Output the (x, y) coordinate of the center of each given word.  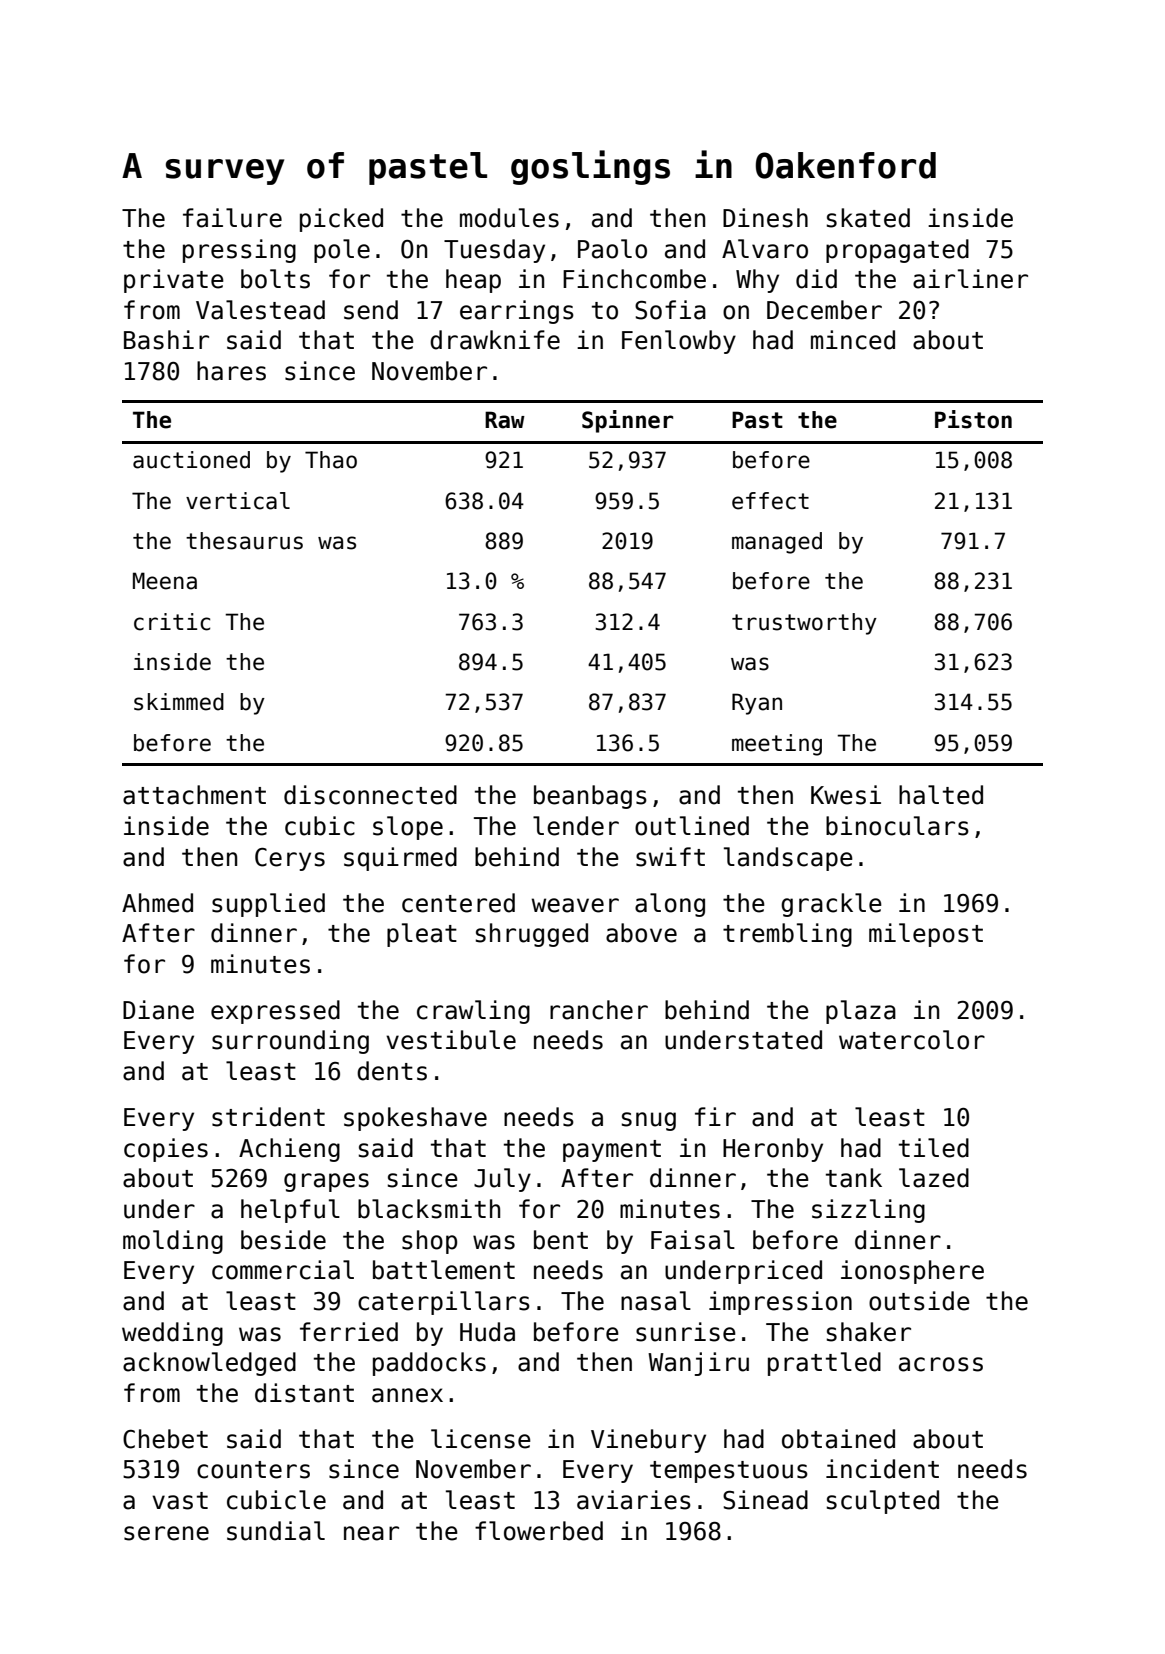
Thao (331, 460)
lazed (934, 1178)
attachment (194, 795)
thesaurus (244, 541)
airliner (970, 279)
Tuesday (494, 251)
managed (777, 543)
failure (232, 218)
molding (173, 1242)
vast (180, 1501)
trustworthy (804, 624)
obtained (838, 1439)
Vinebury (648, 1441)
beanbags (590, 797)
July (502, 1180)
